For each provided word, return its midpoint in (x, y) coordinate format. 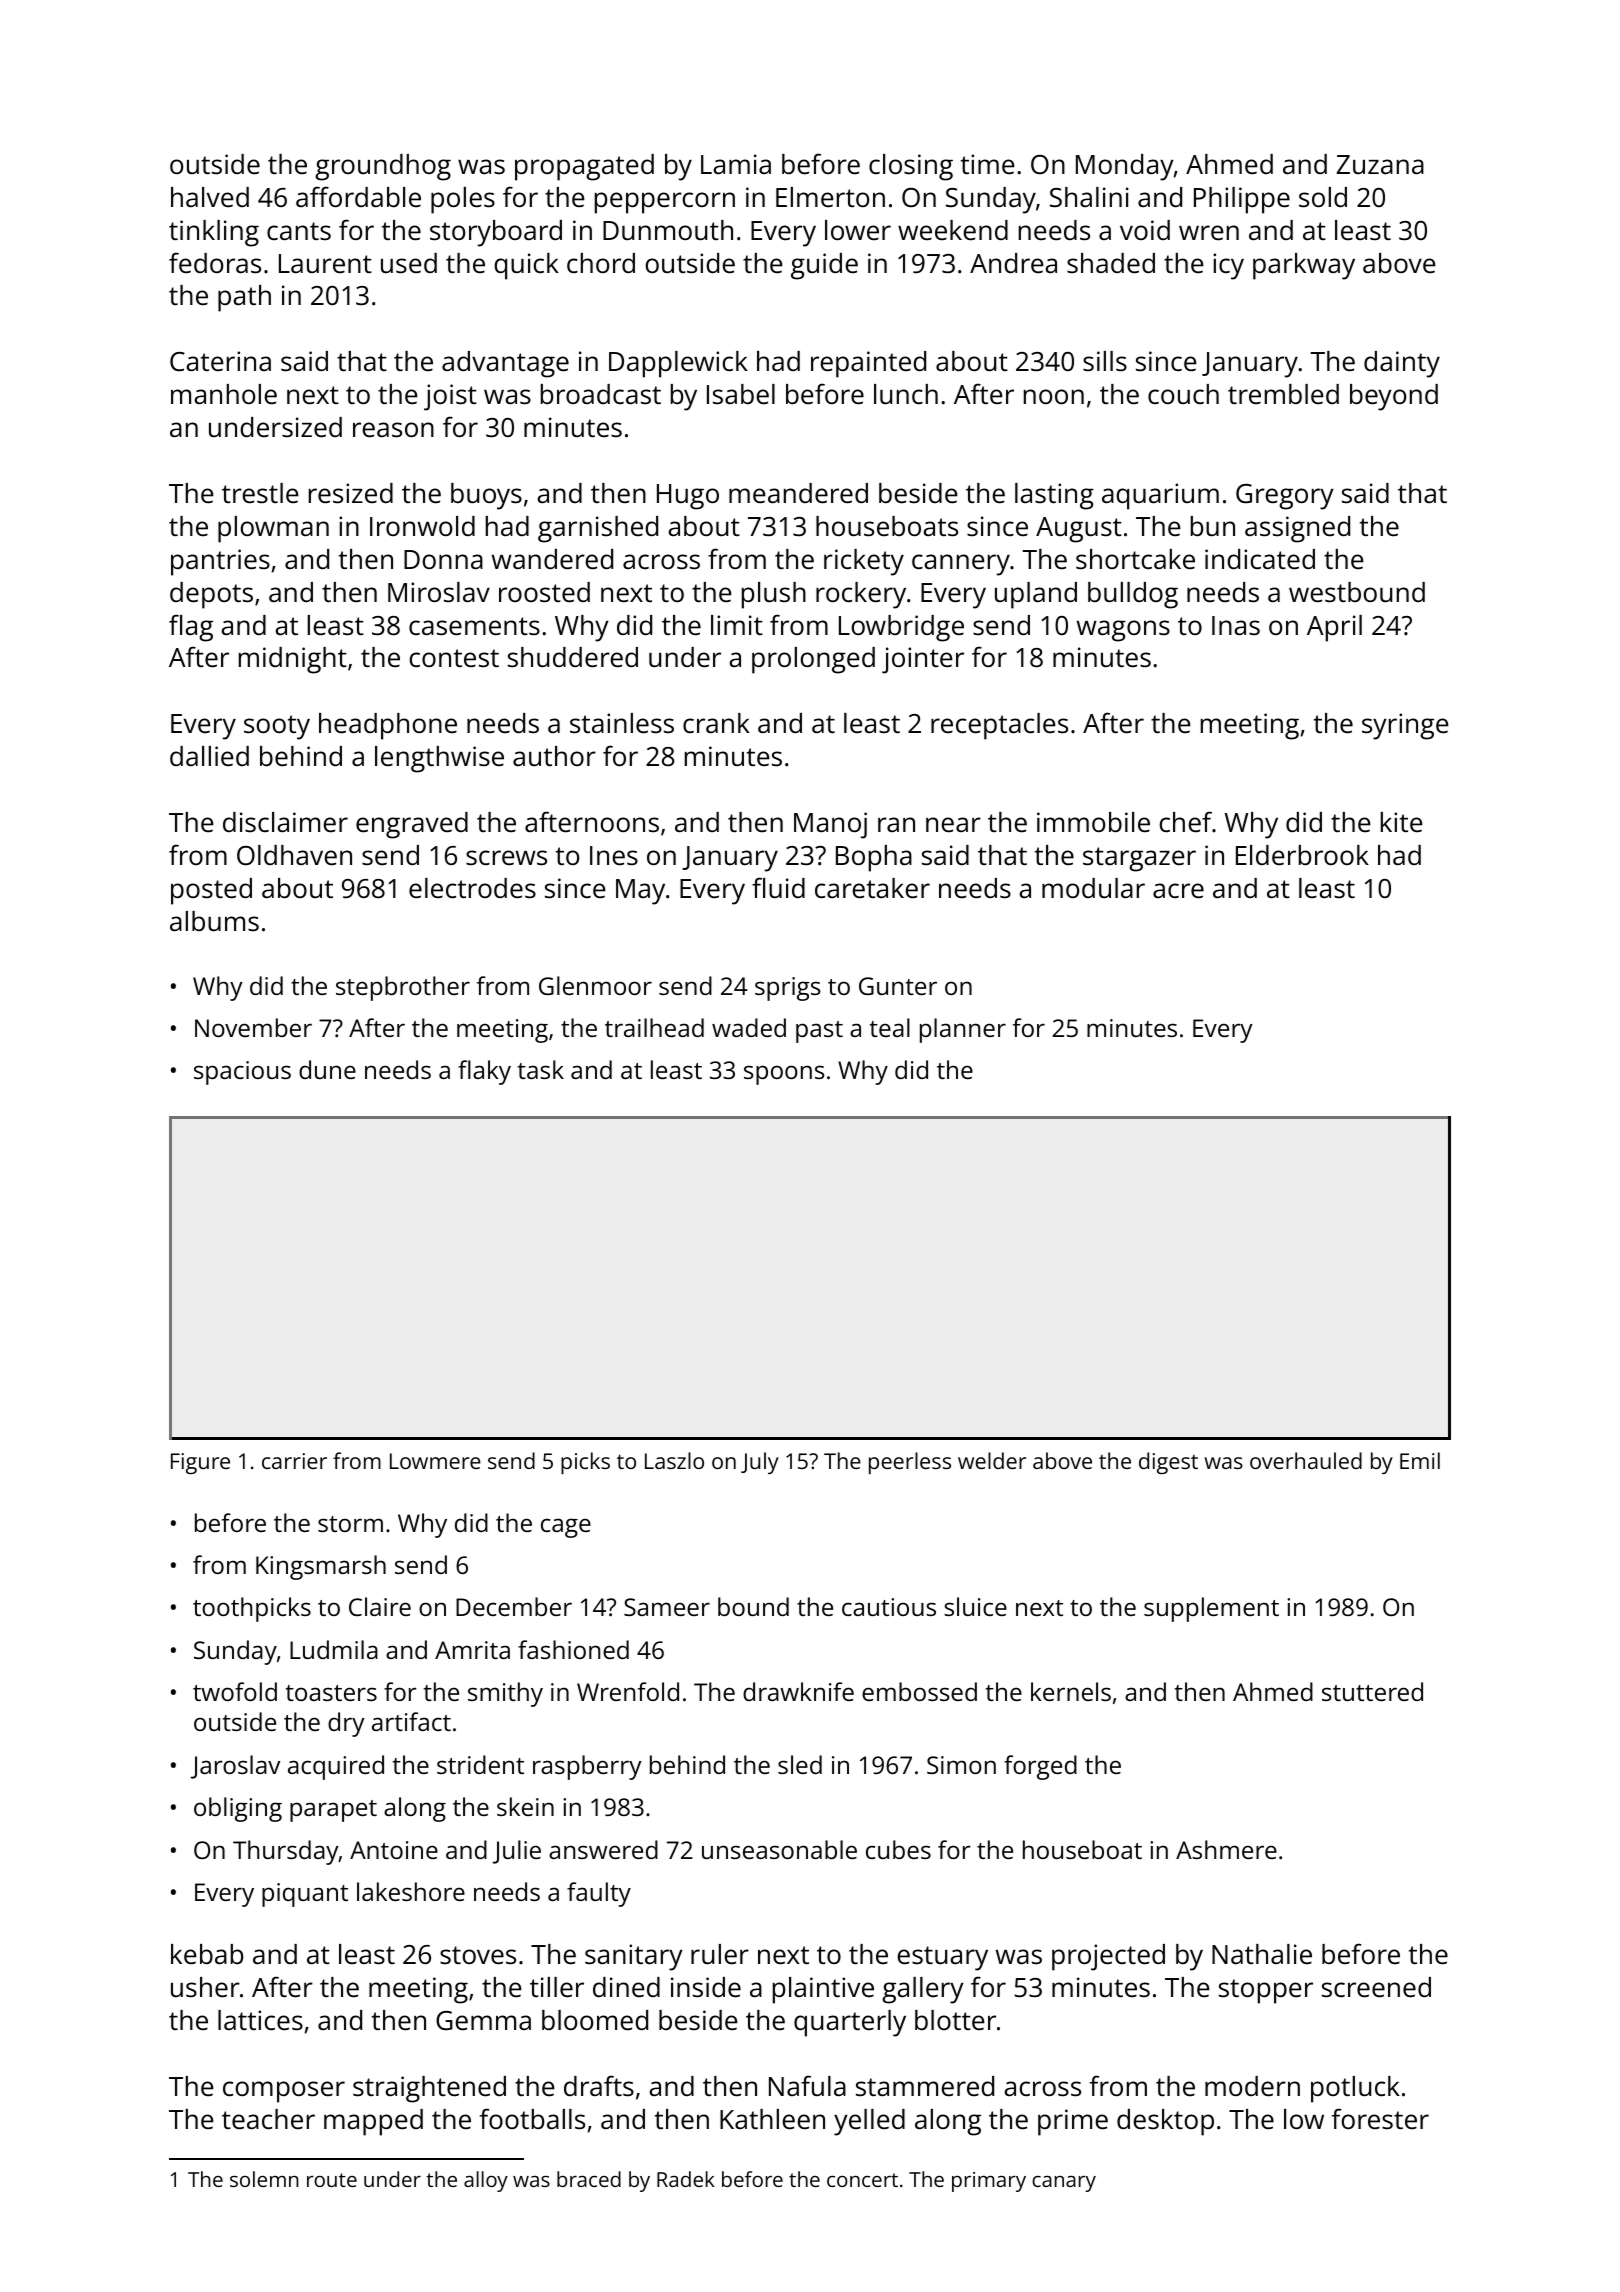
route (332, 2180)
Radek (686, 2179)
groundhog (383, 167)
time (988, 164)
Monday (1125, 167)
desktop (1165, 2122)
